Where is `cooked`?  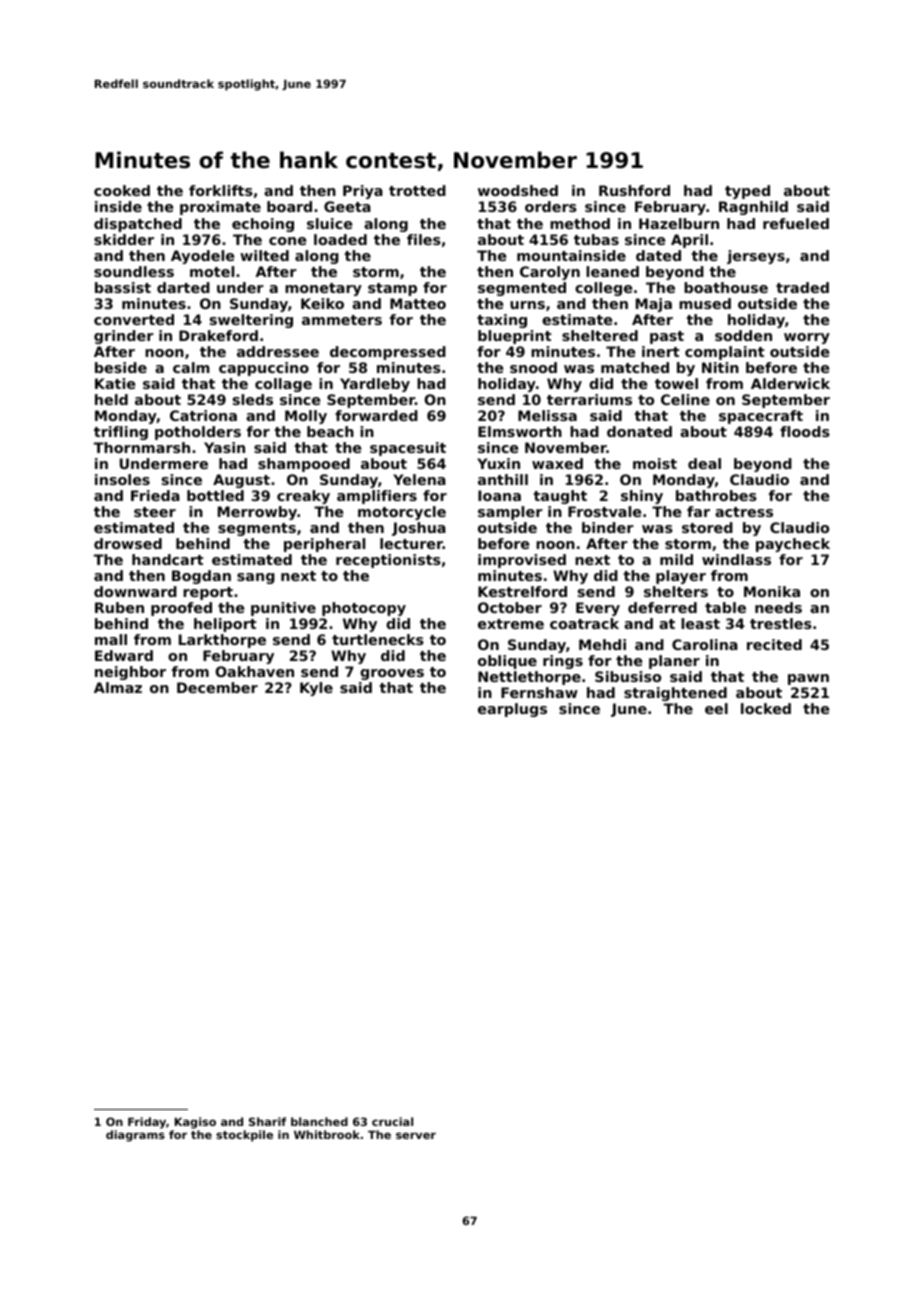
cooked is located at coordinates (122, 190).
